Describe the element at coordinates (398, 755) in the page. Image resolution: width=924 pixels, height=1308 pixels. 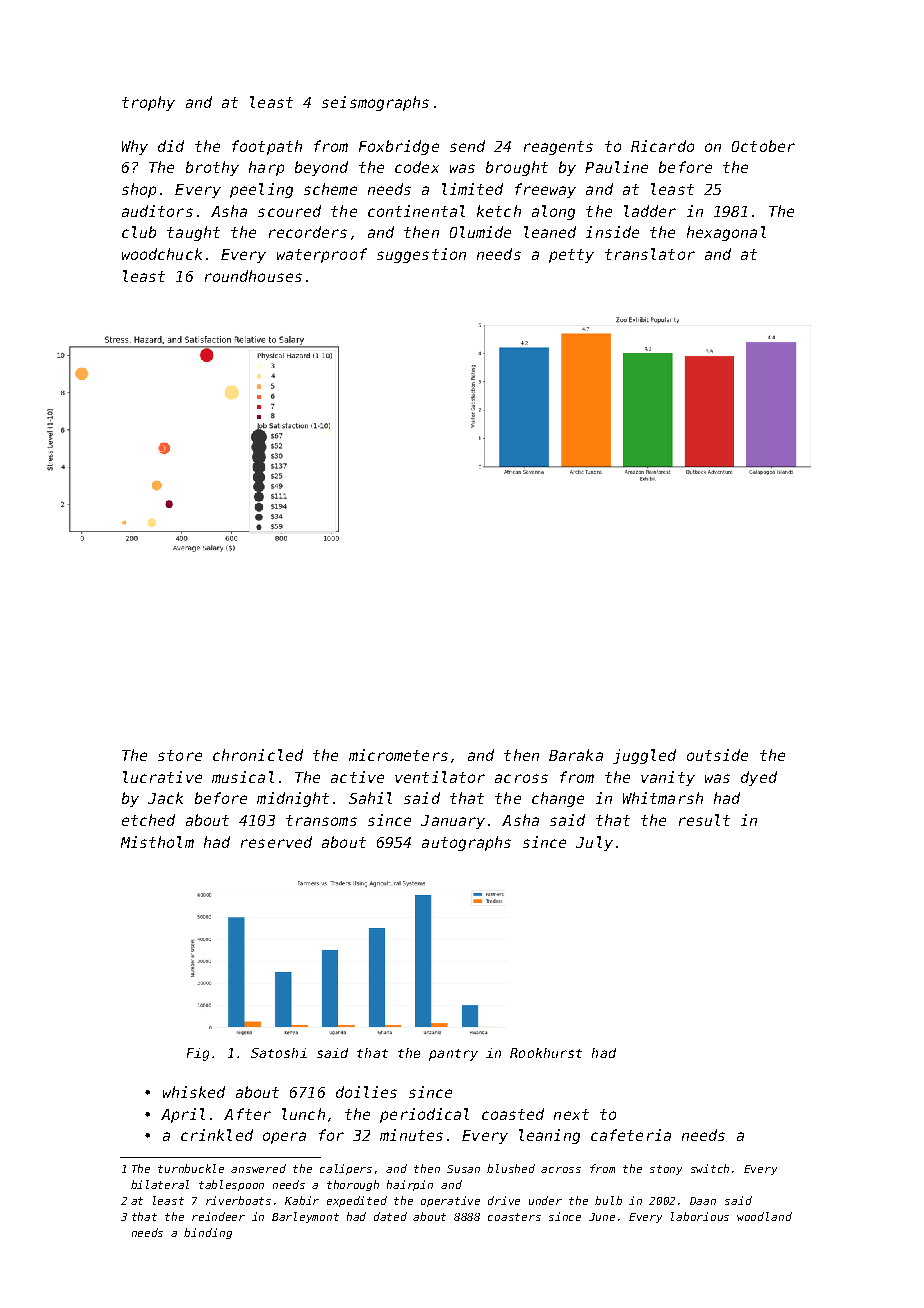
I see `micrometers` at that location.
